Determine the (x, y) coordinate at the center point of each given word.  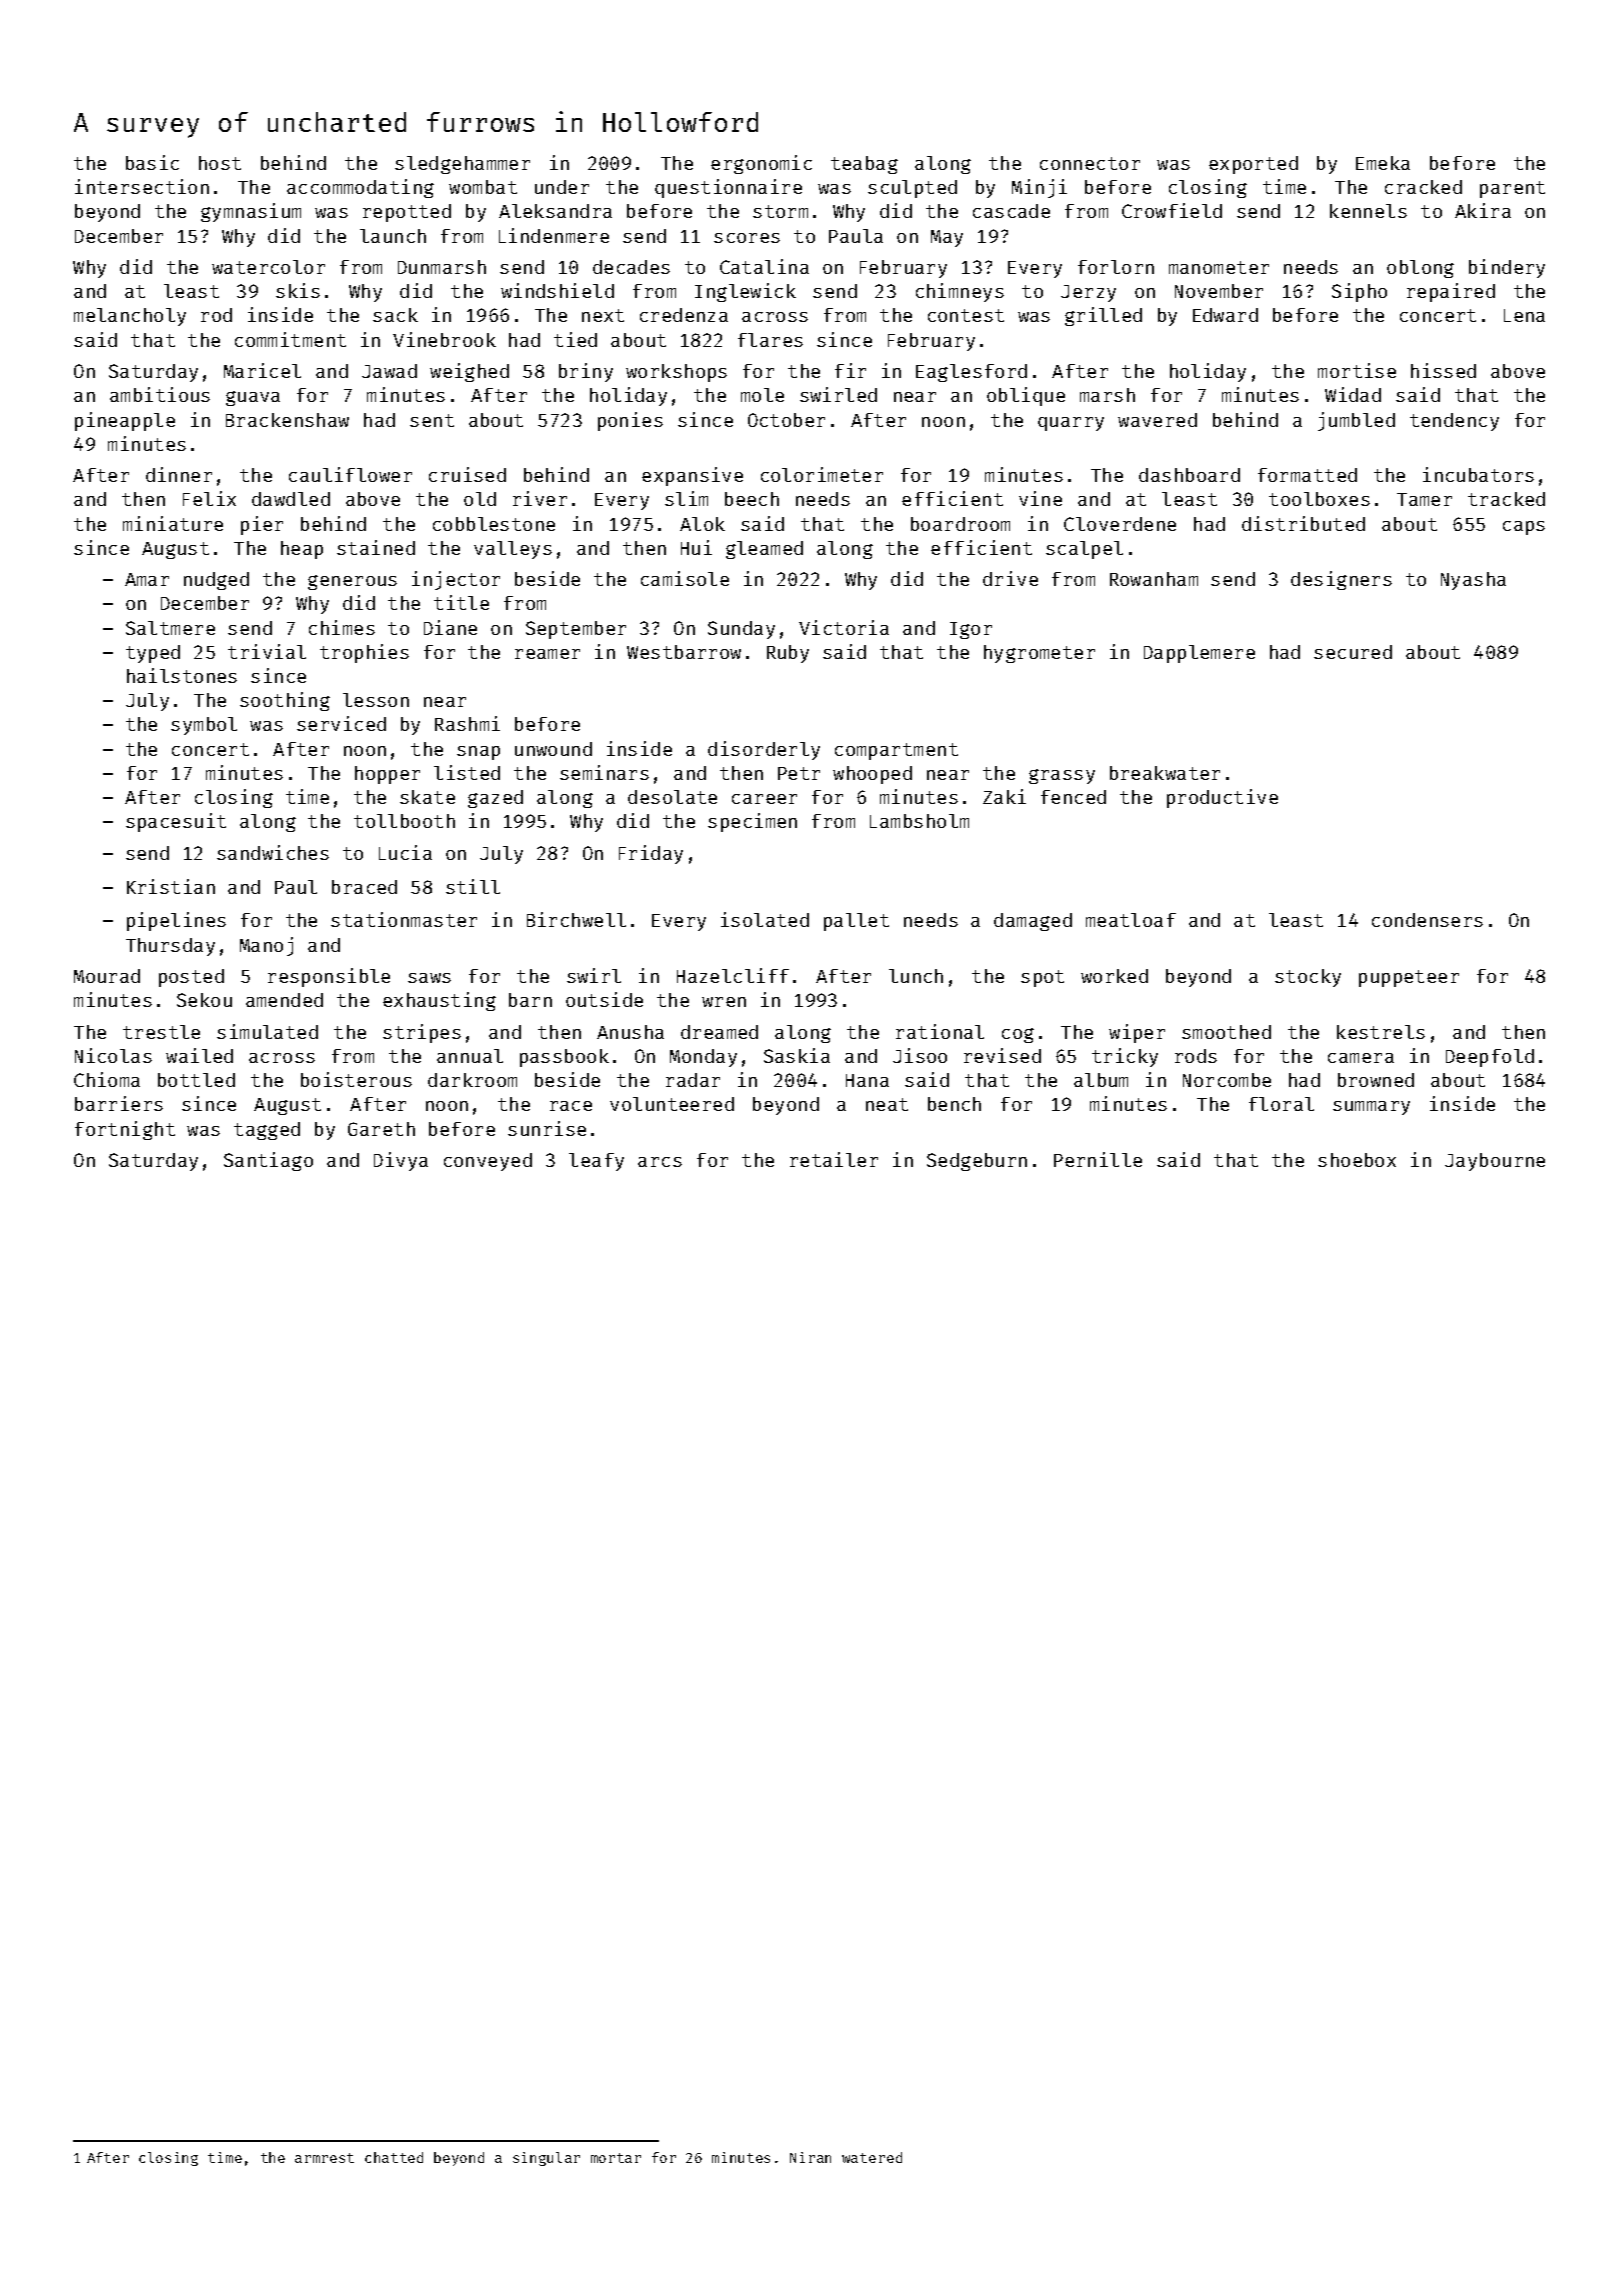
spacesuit (176, 822)
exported (1253, 165)
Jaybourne (1495, 1162)
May (947, 238)
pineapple (125, 421)
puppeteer (1409, 978)
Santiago (268, 1161)
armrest (324, 2158)
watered (872, 2157)
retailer (834, 1159)
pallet (856, 922)
